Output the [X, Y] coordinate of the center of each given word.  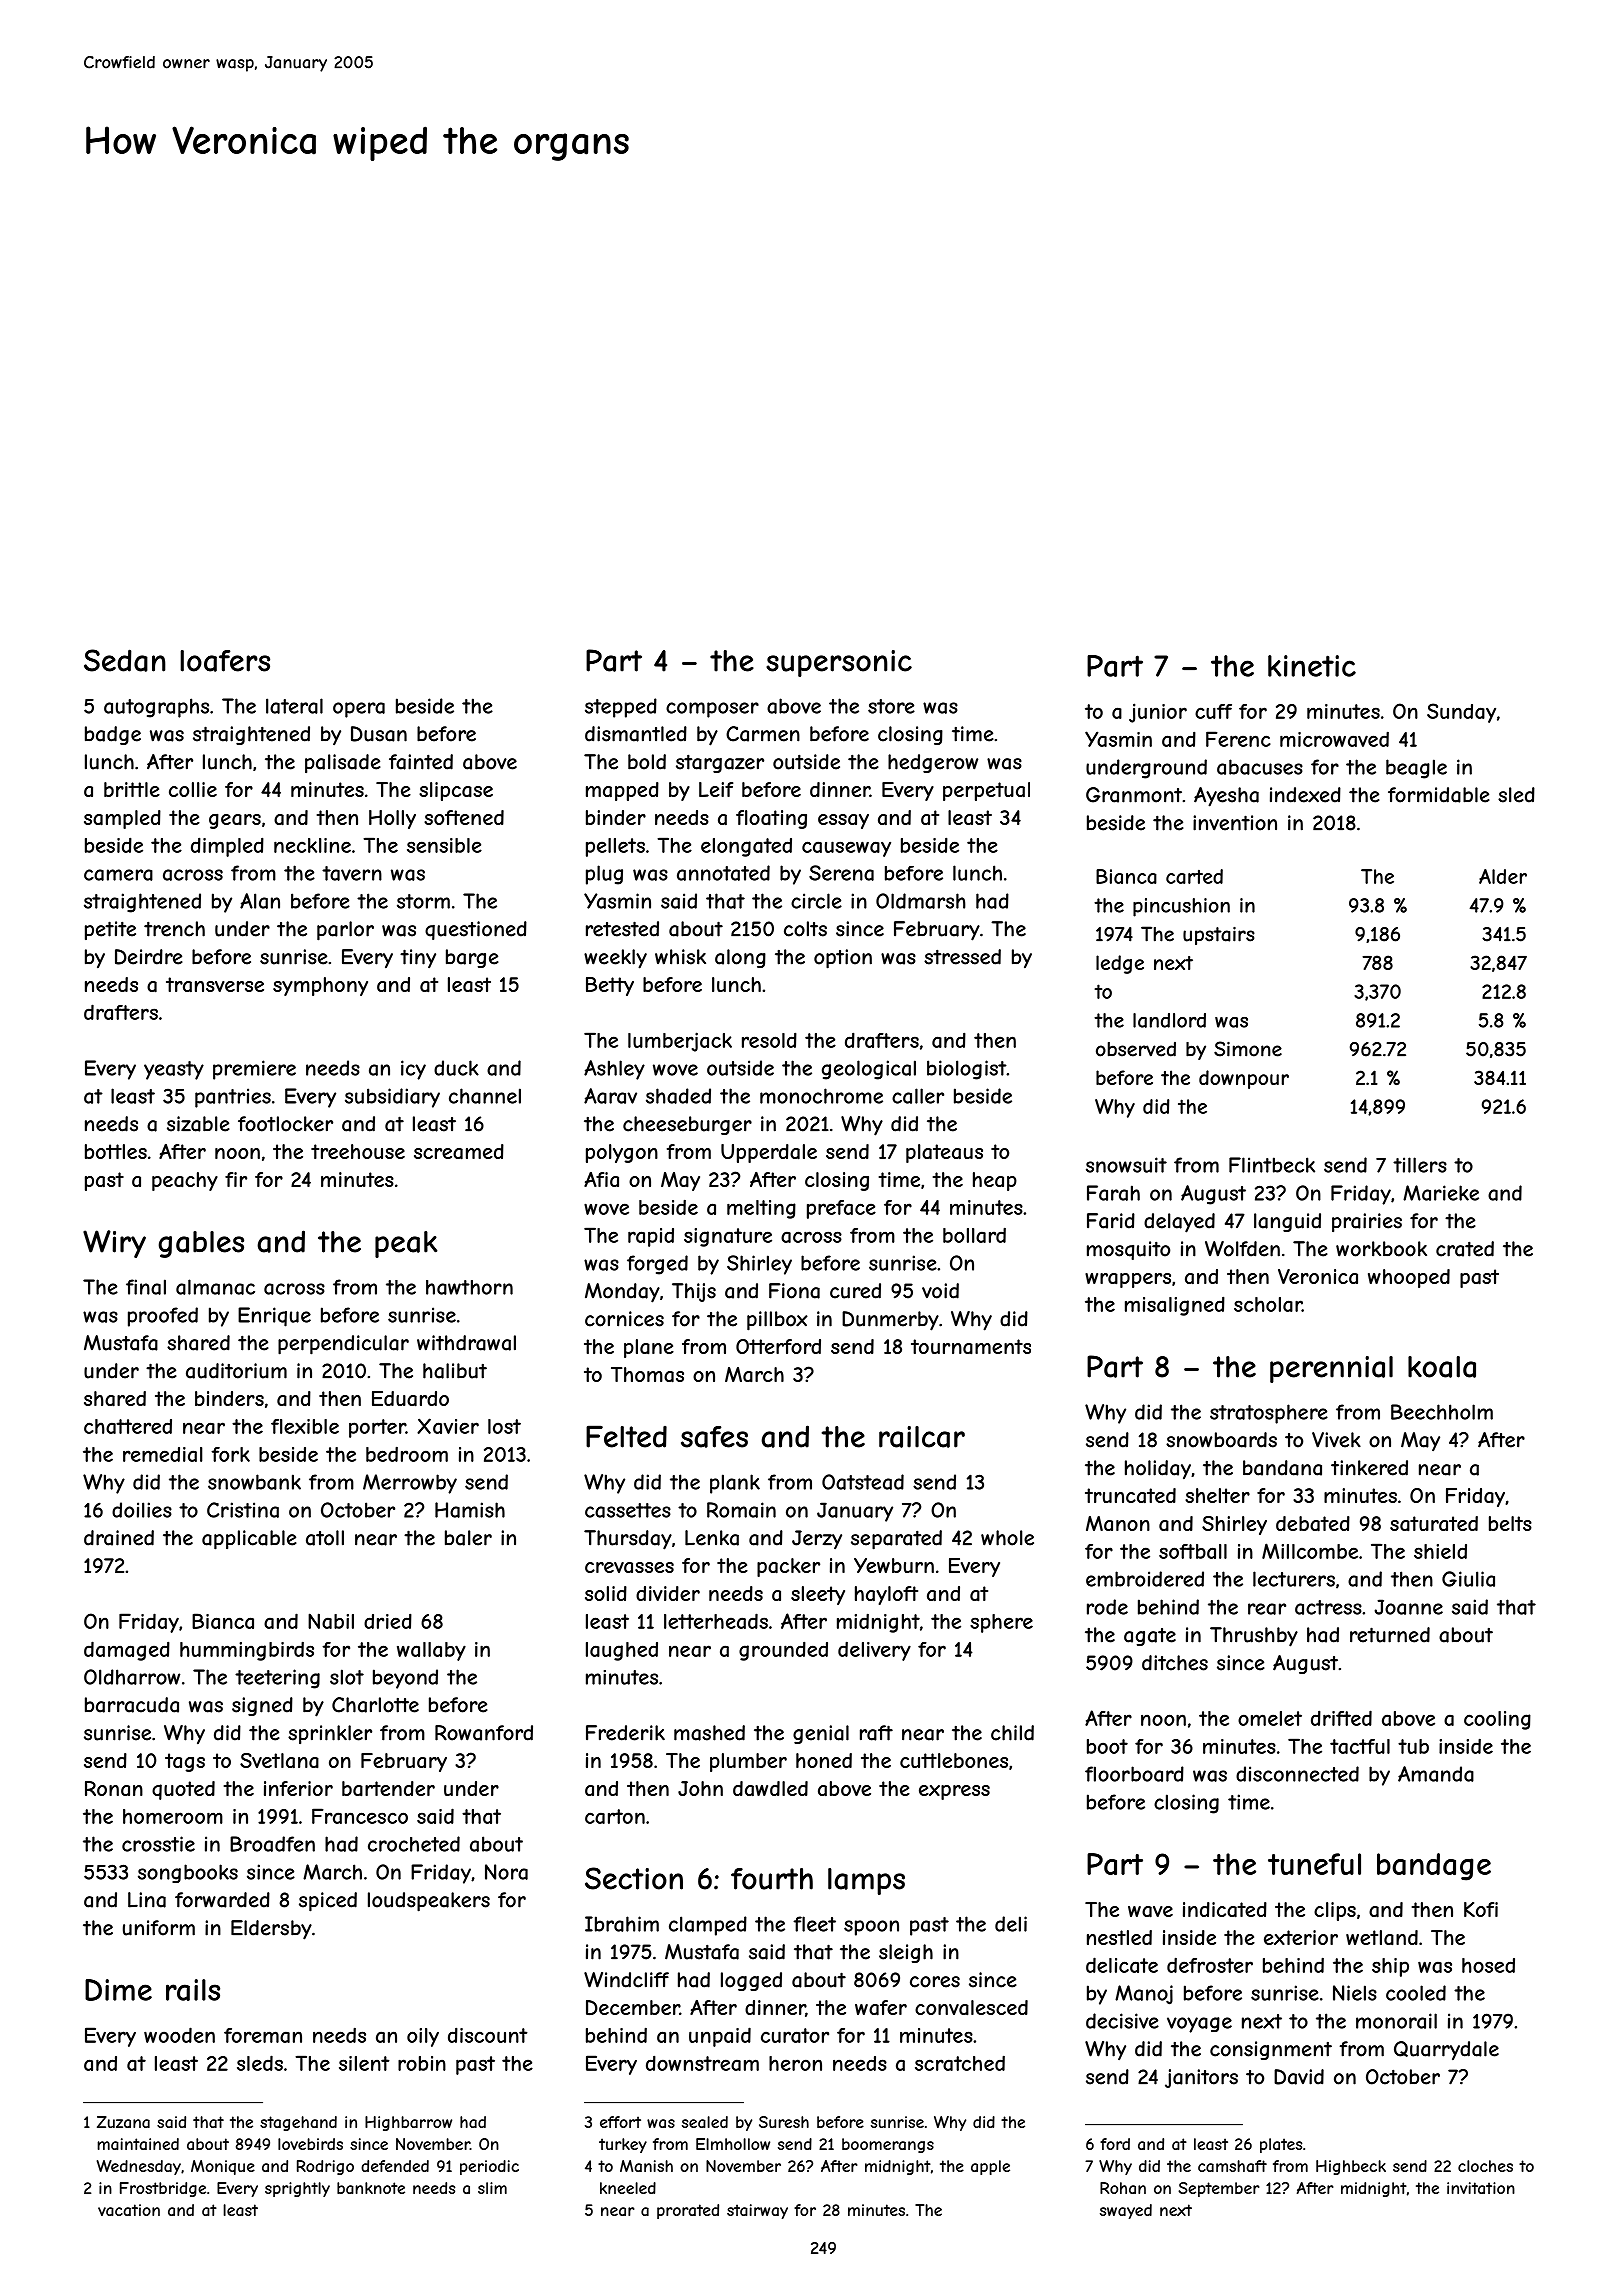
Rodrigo [325, 2167]
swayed [1126, 2211]
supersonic [839, 663]
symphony [320, 986]
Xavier [448, 1426]
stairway [757, 2211]
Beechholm [1442, 1412]
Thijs [694, 1292]
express [954, 1792]
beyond [405, 1679]
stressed [962, 957]
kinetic [1312, 666]
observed [1136, 1049]
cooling [1497, 1720]
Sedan [125, 660]
